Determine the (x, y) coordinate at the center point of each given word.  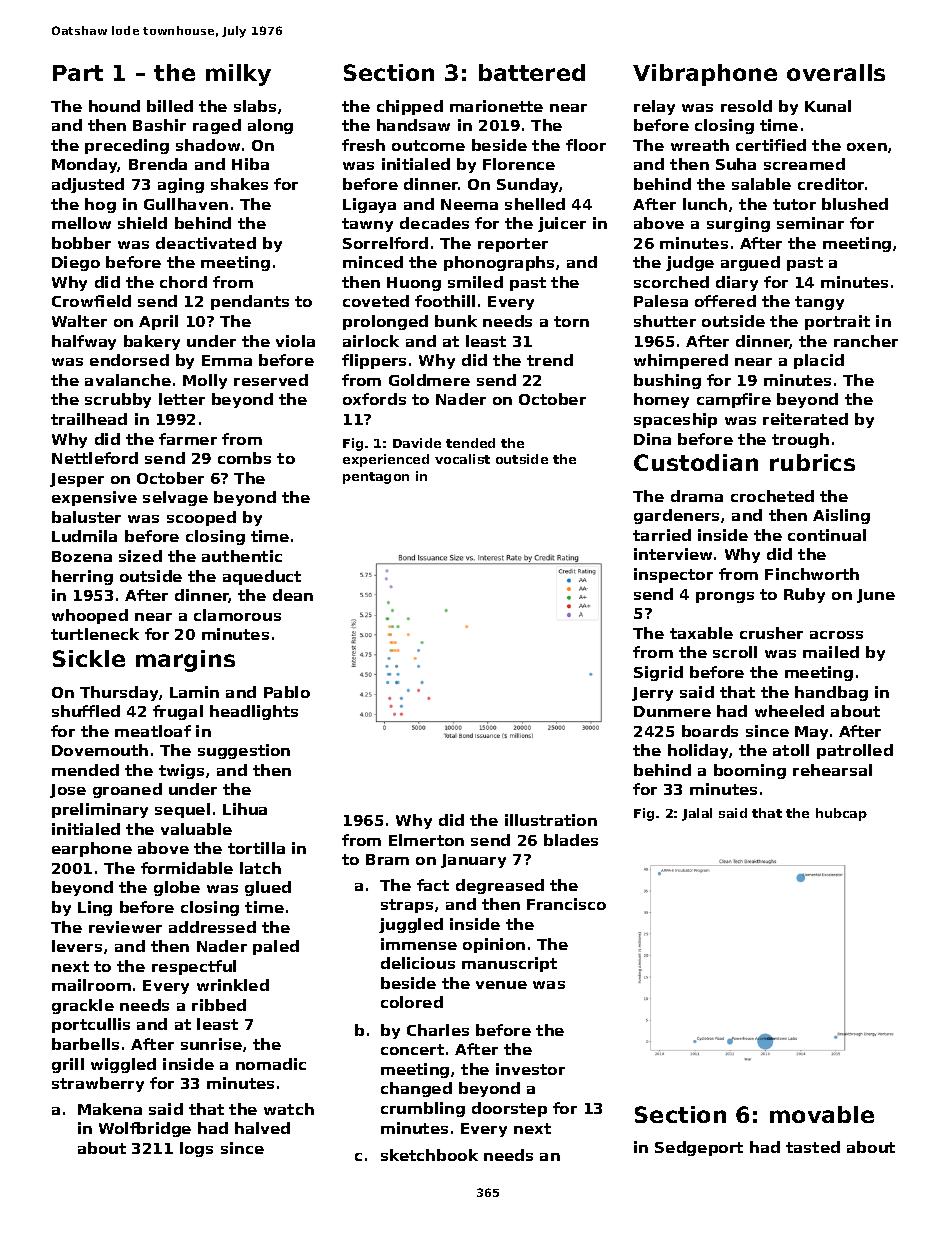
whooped (90, 616)
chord (183, 282)
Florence (519, 164)
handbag (831, 693)
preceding (127, 146)
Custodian (696, 462)
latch (260, 868)
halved (262, 1128)
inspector (673, 575)
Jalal (697, 814)
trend (550, 360)
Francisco (566, 904)
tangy (819, 303)
